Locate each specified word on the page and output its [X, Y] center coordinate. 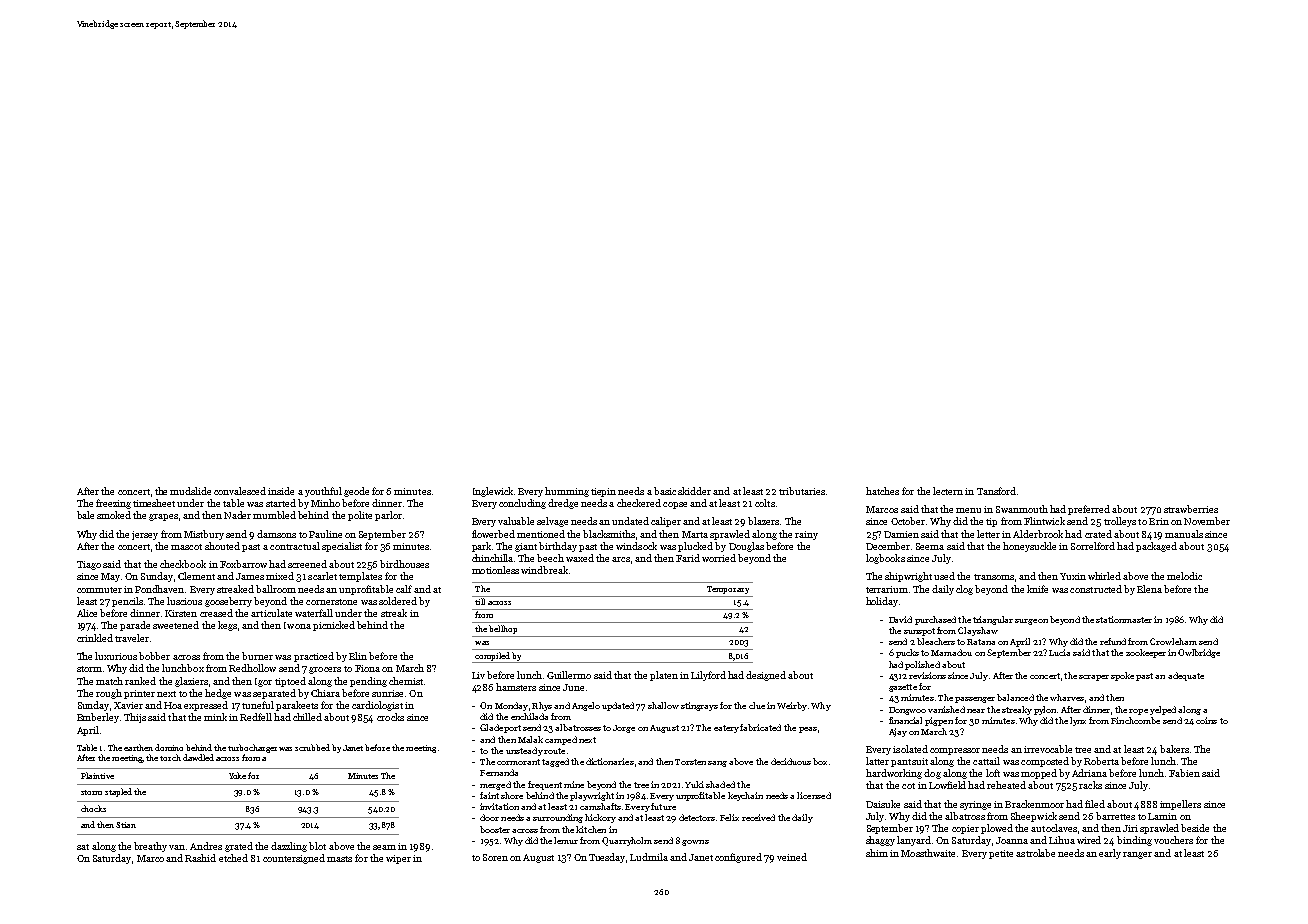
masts [339, 859]
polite [360, 516]
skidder [694, 491]
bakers [1174, 749]
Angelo [586, 706]
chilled [307, 717]
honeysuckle [1029, 547]
